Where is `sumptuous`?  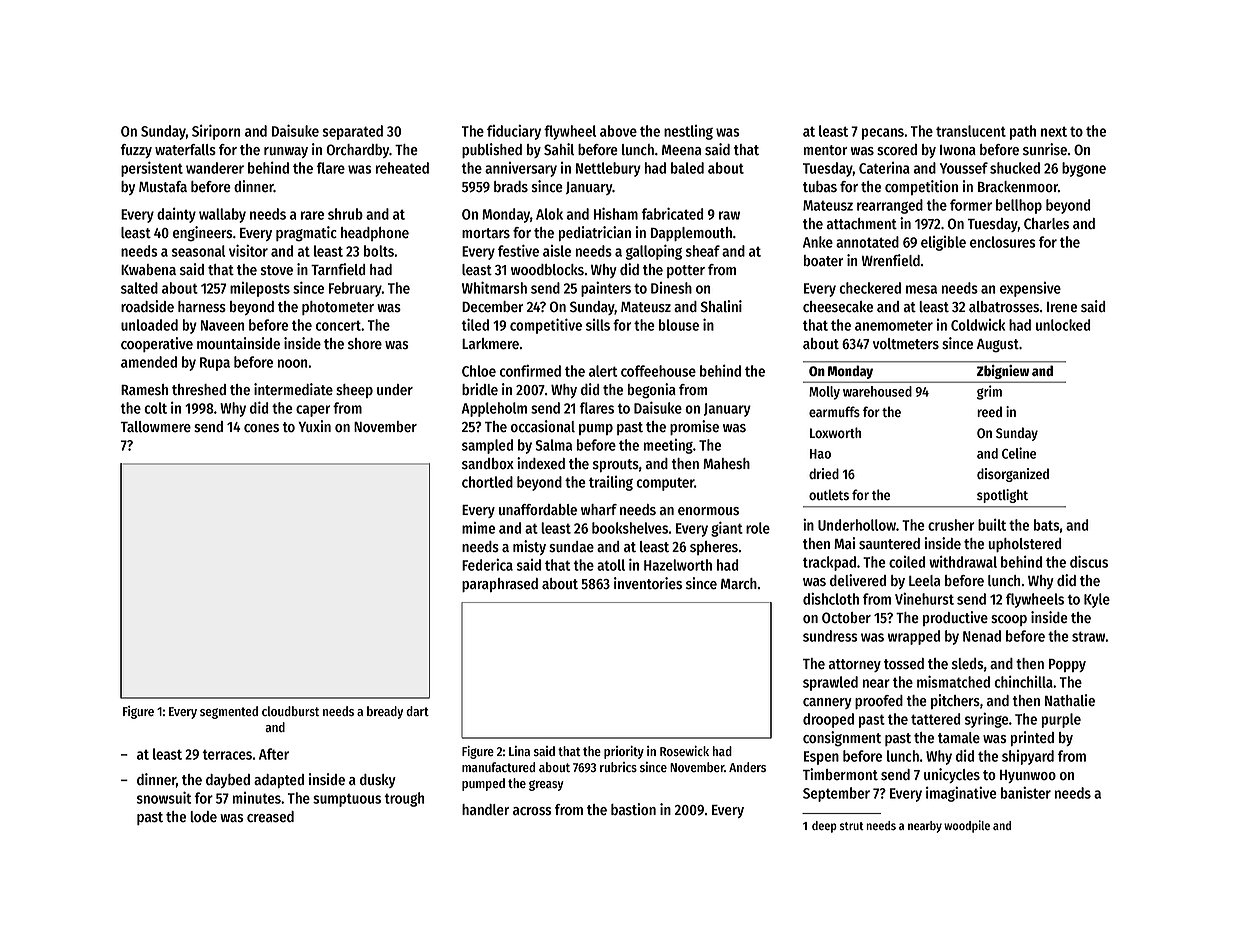
sumptuous is located at coordinates (347, 800).
